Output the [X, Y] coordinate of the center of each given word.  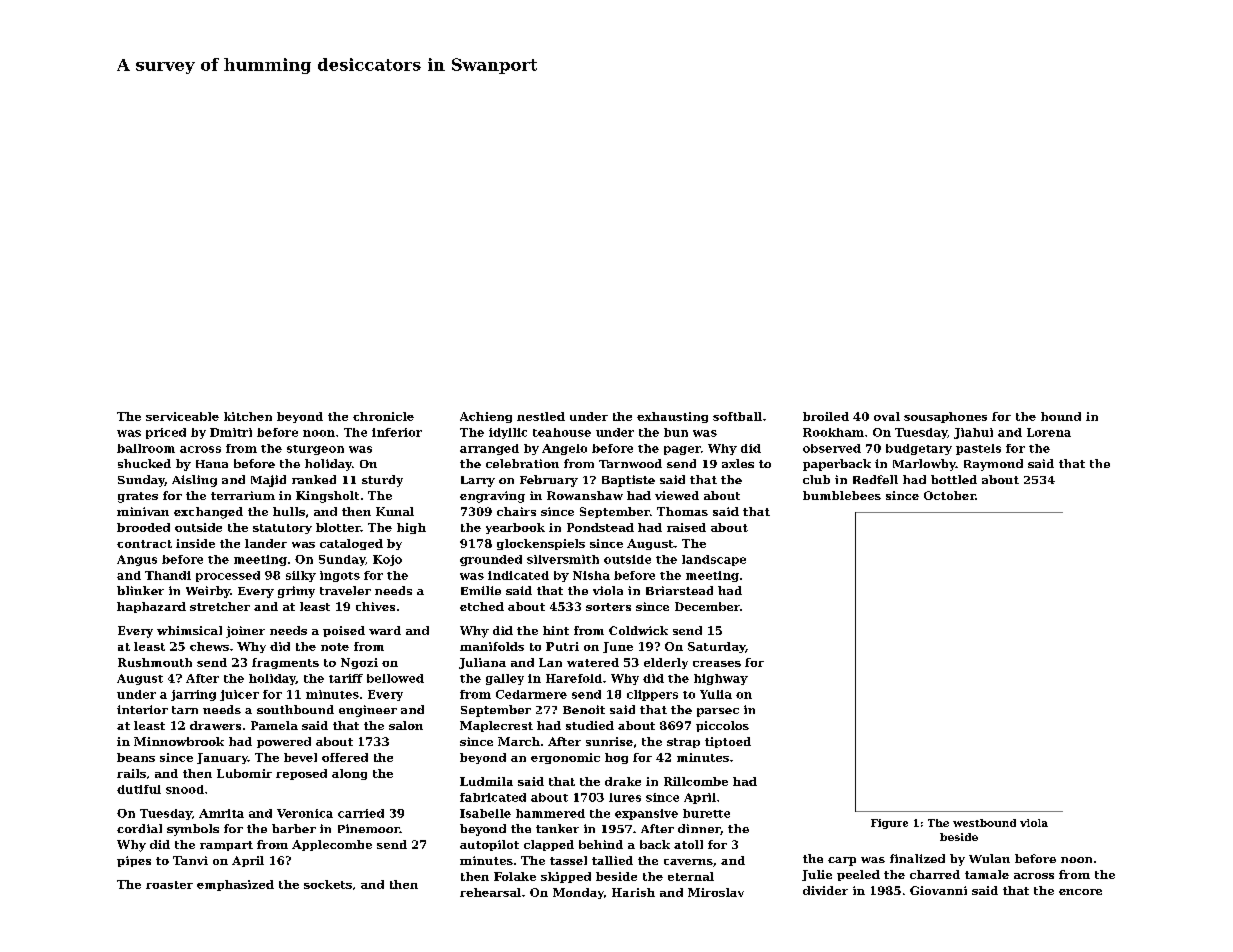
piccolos [722, 726]
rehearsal [490, 892]
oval [887, 416]
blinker [140, 590]
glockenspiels [541, 544]
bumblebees [842, 495]
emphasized [235, 885]
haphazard [151, 607]
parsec [718, 712]
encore [1080, 892]
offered [345, 757]
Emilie [481, 590]
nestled [541, 416]
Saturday [716, 647]
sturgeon [315, 450]
